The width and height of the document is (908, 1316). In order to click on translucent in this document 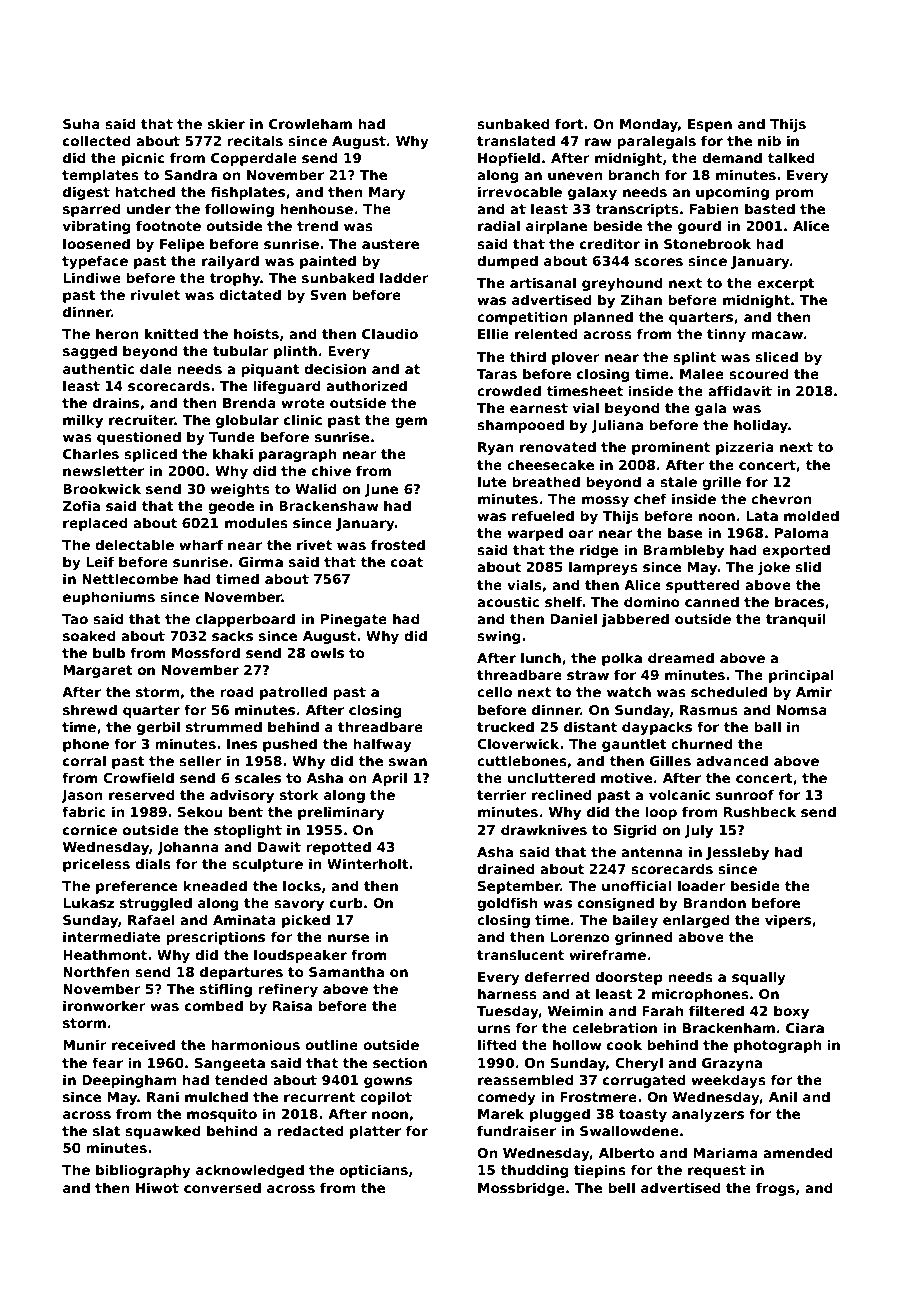, I will do `click(520, 954)`.
